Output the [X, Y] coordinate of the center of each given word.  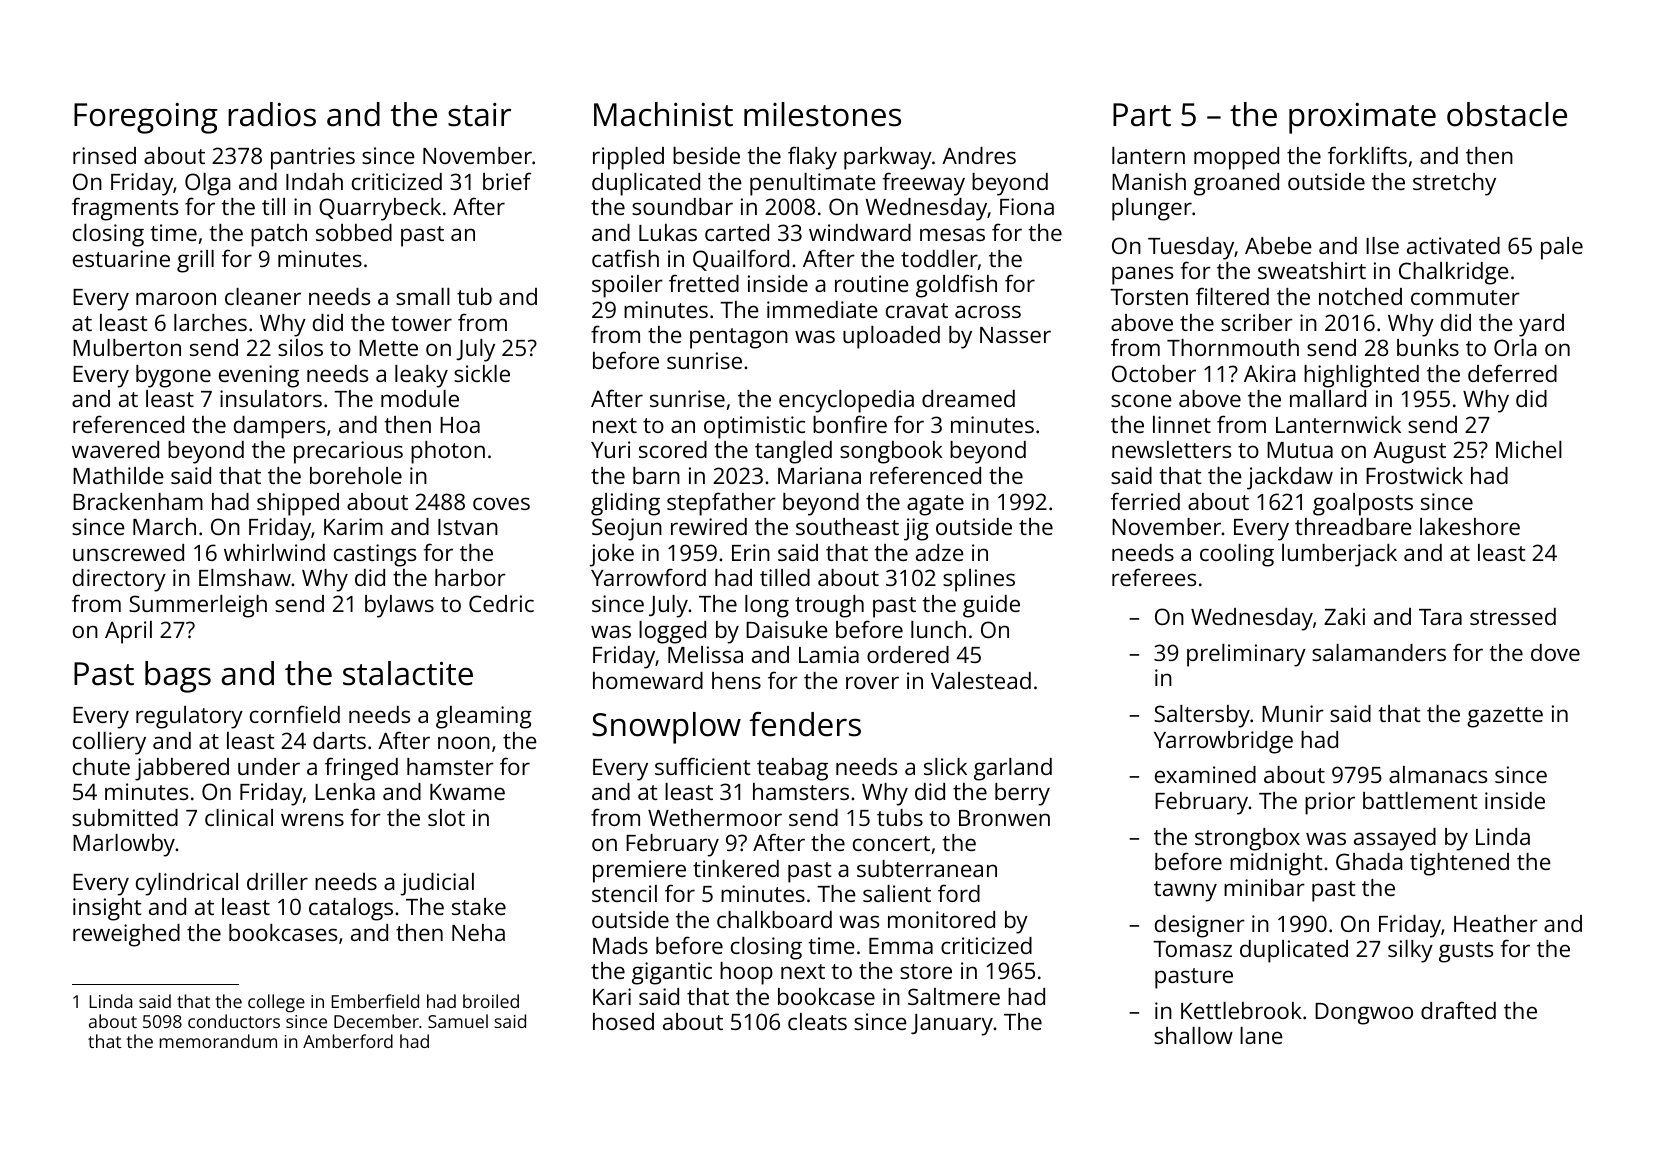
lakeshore [1470, 526]
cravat [917, 310]
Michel [1529, 449]
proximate [1362, 118]
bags [178, 677]
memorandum [218, 1041]
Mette [388, 348]
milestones [822, 114]
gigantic [672, 973]
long [767, 606]
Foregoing [146, 118]
